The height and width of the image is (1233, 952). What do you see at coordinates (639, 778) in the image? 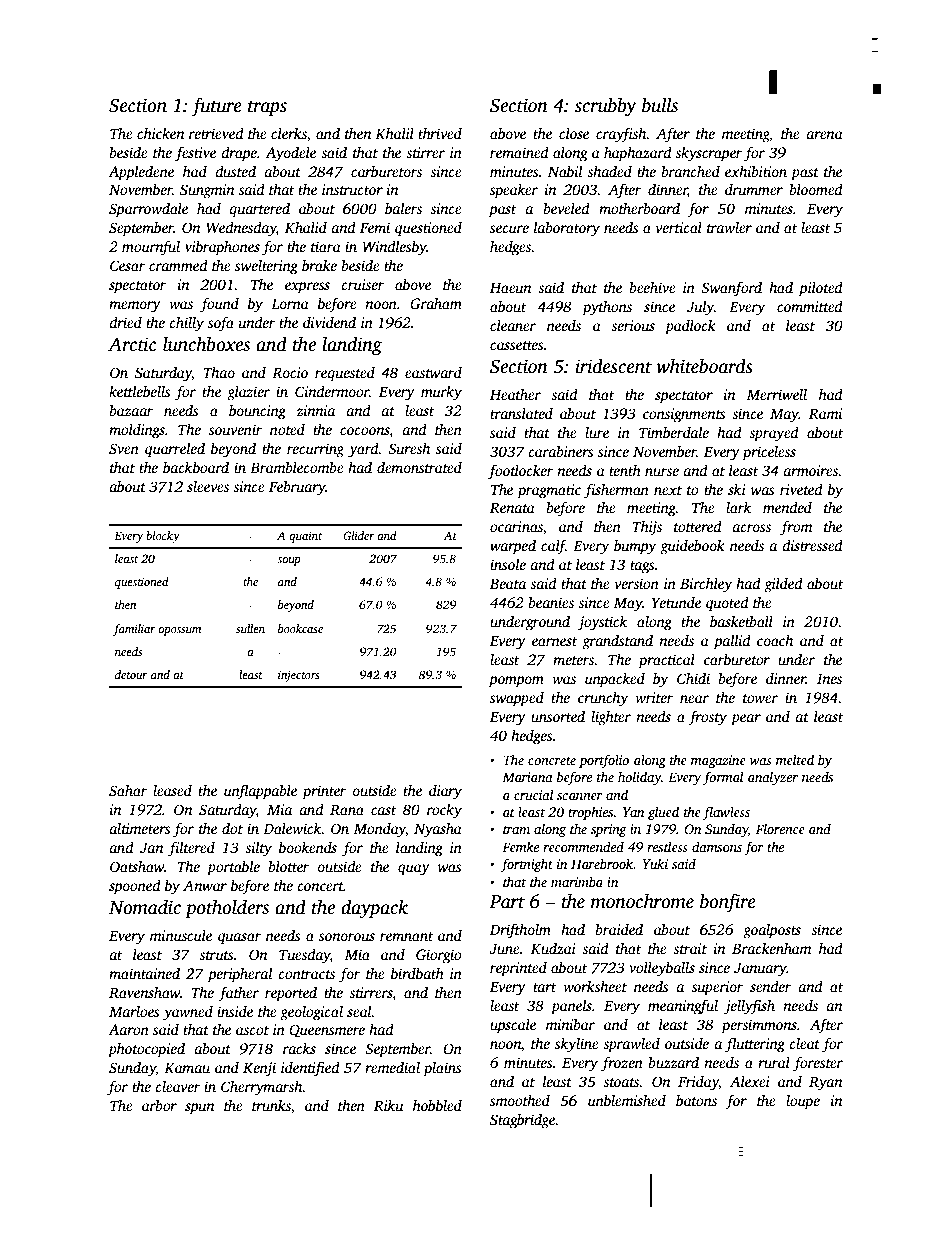
I see `holiday` at bounding box center [639, 778].
